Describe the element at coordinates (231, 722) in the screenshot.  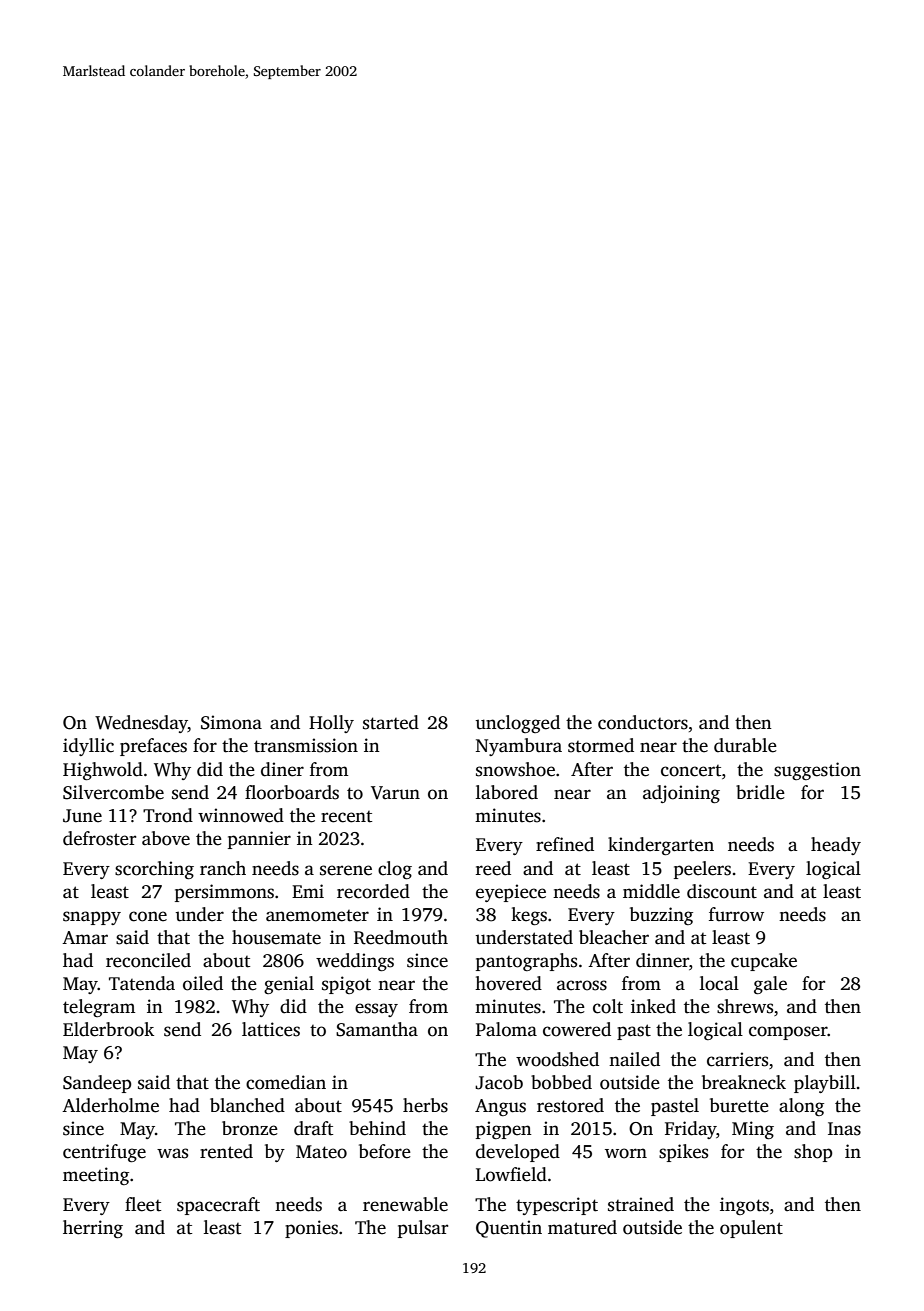
I see `Simona` at that location.
